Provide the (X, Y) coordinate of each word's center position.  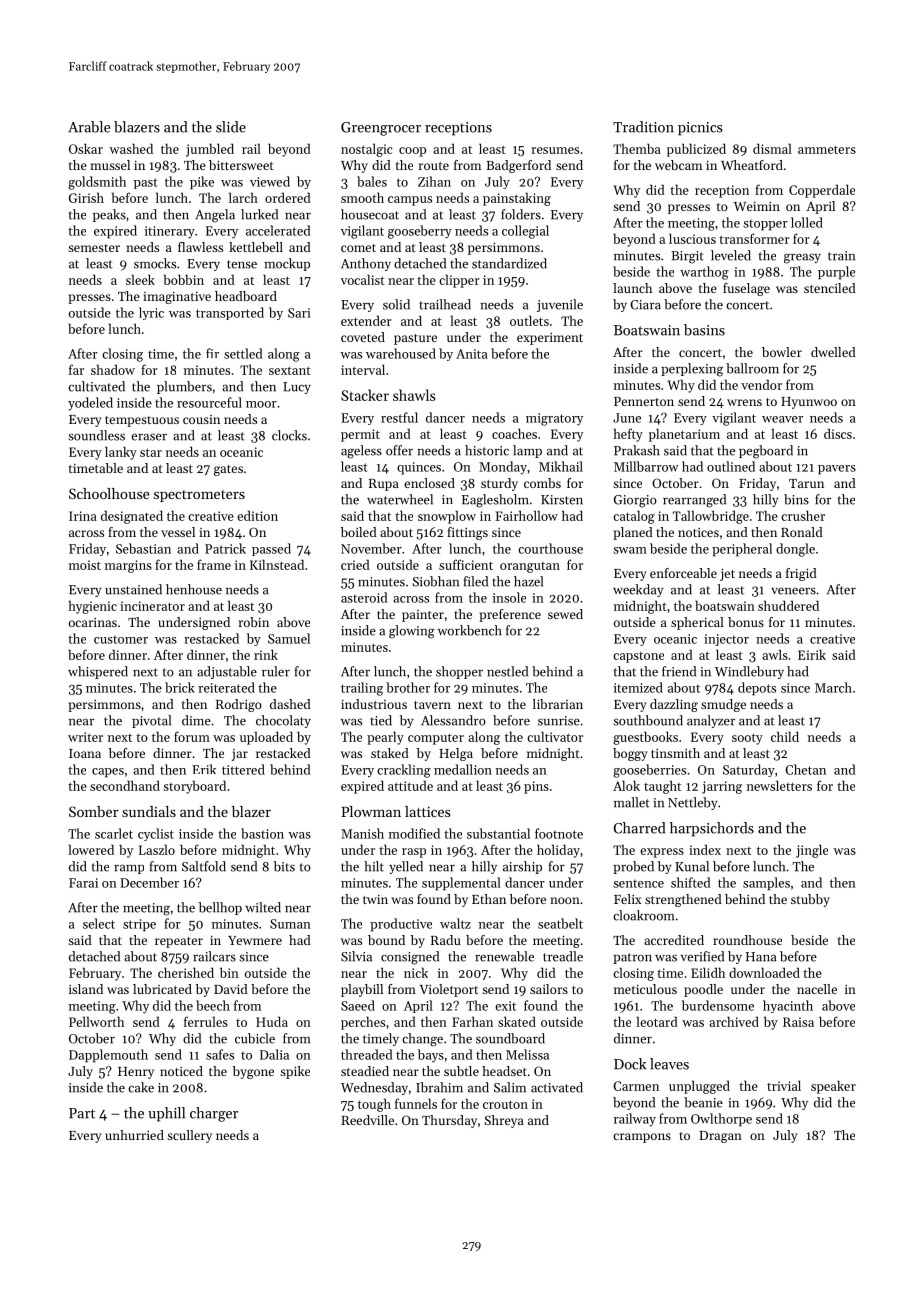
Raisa (798, 1022)
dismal (772, 148)
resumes (555, 150)
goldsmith (97, 183)
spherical (697, 623)
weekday (638, 590)
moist (85, 565)
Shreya (504, 1121)
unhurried (134, 1135)
